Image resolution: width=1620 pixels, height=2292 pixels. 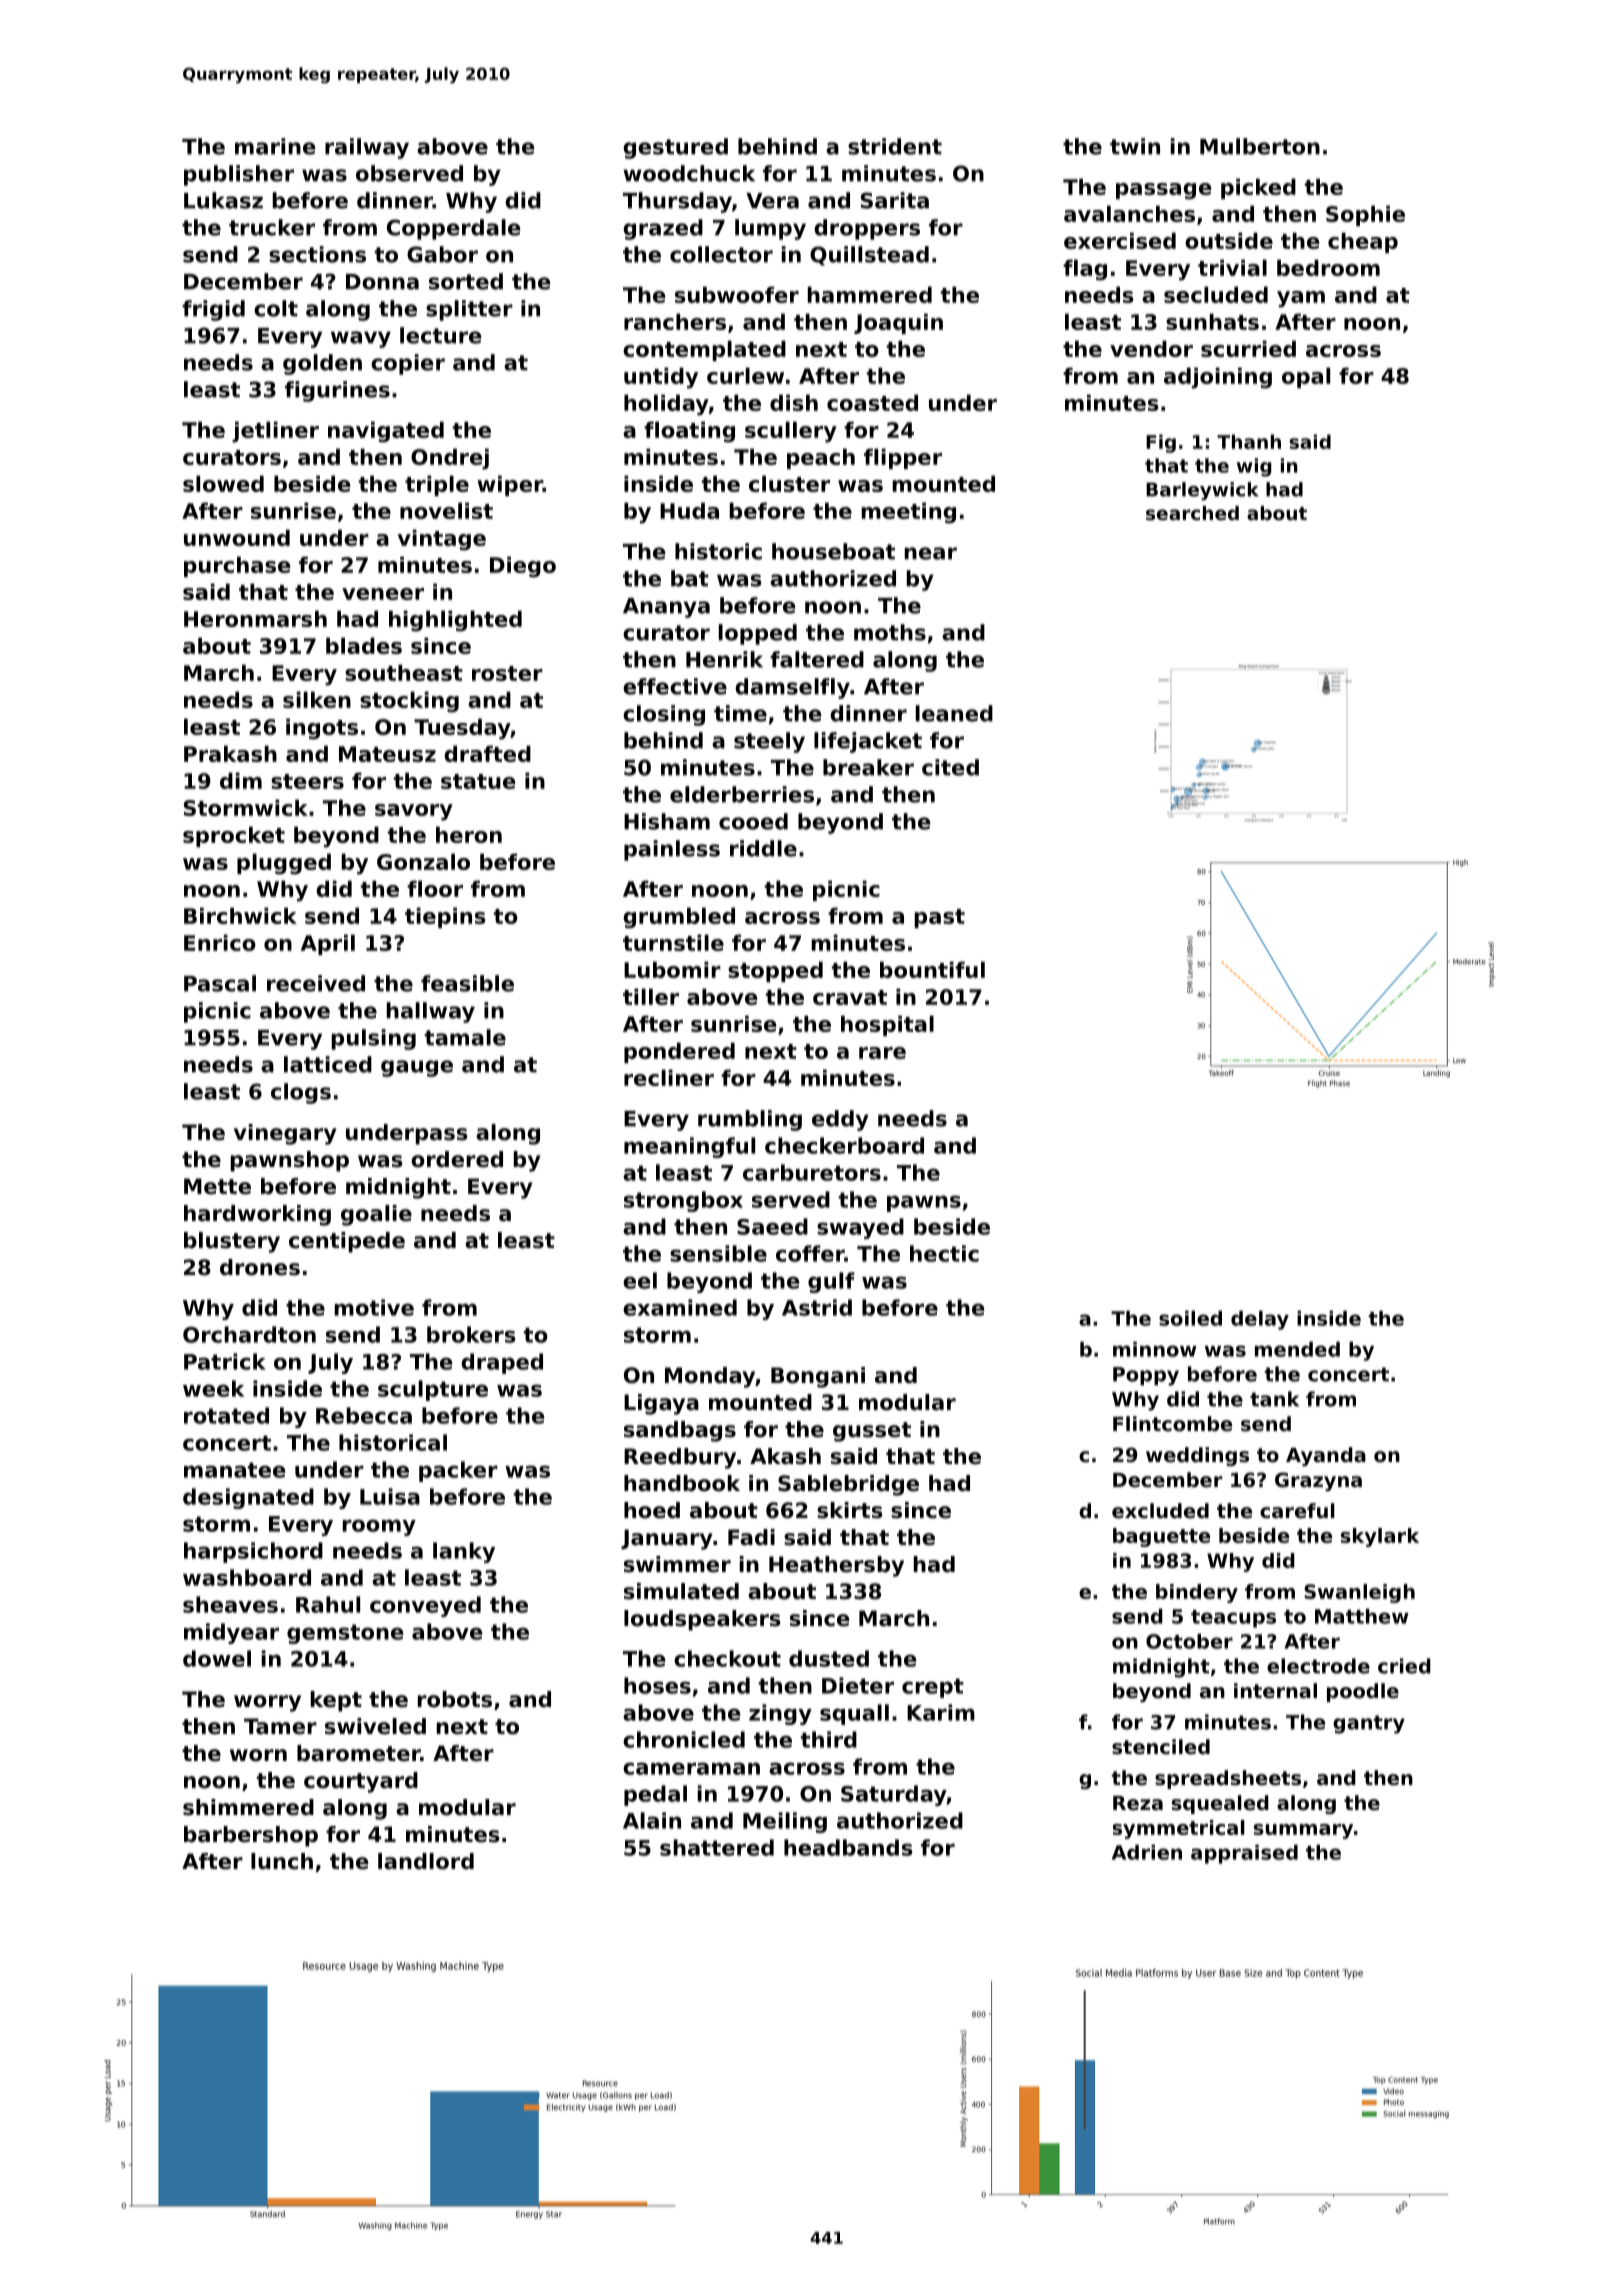 What do you see at coordinates (717, 1847) in the document?
I see `shattered` at bounding box center [717, 1847].
